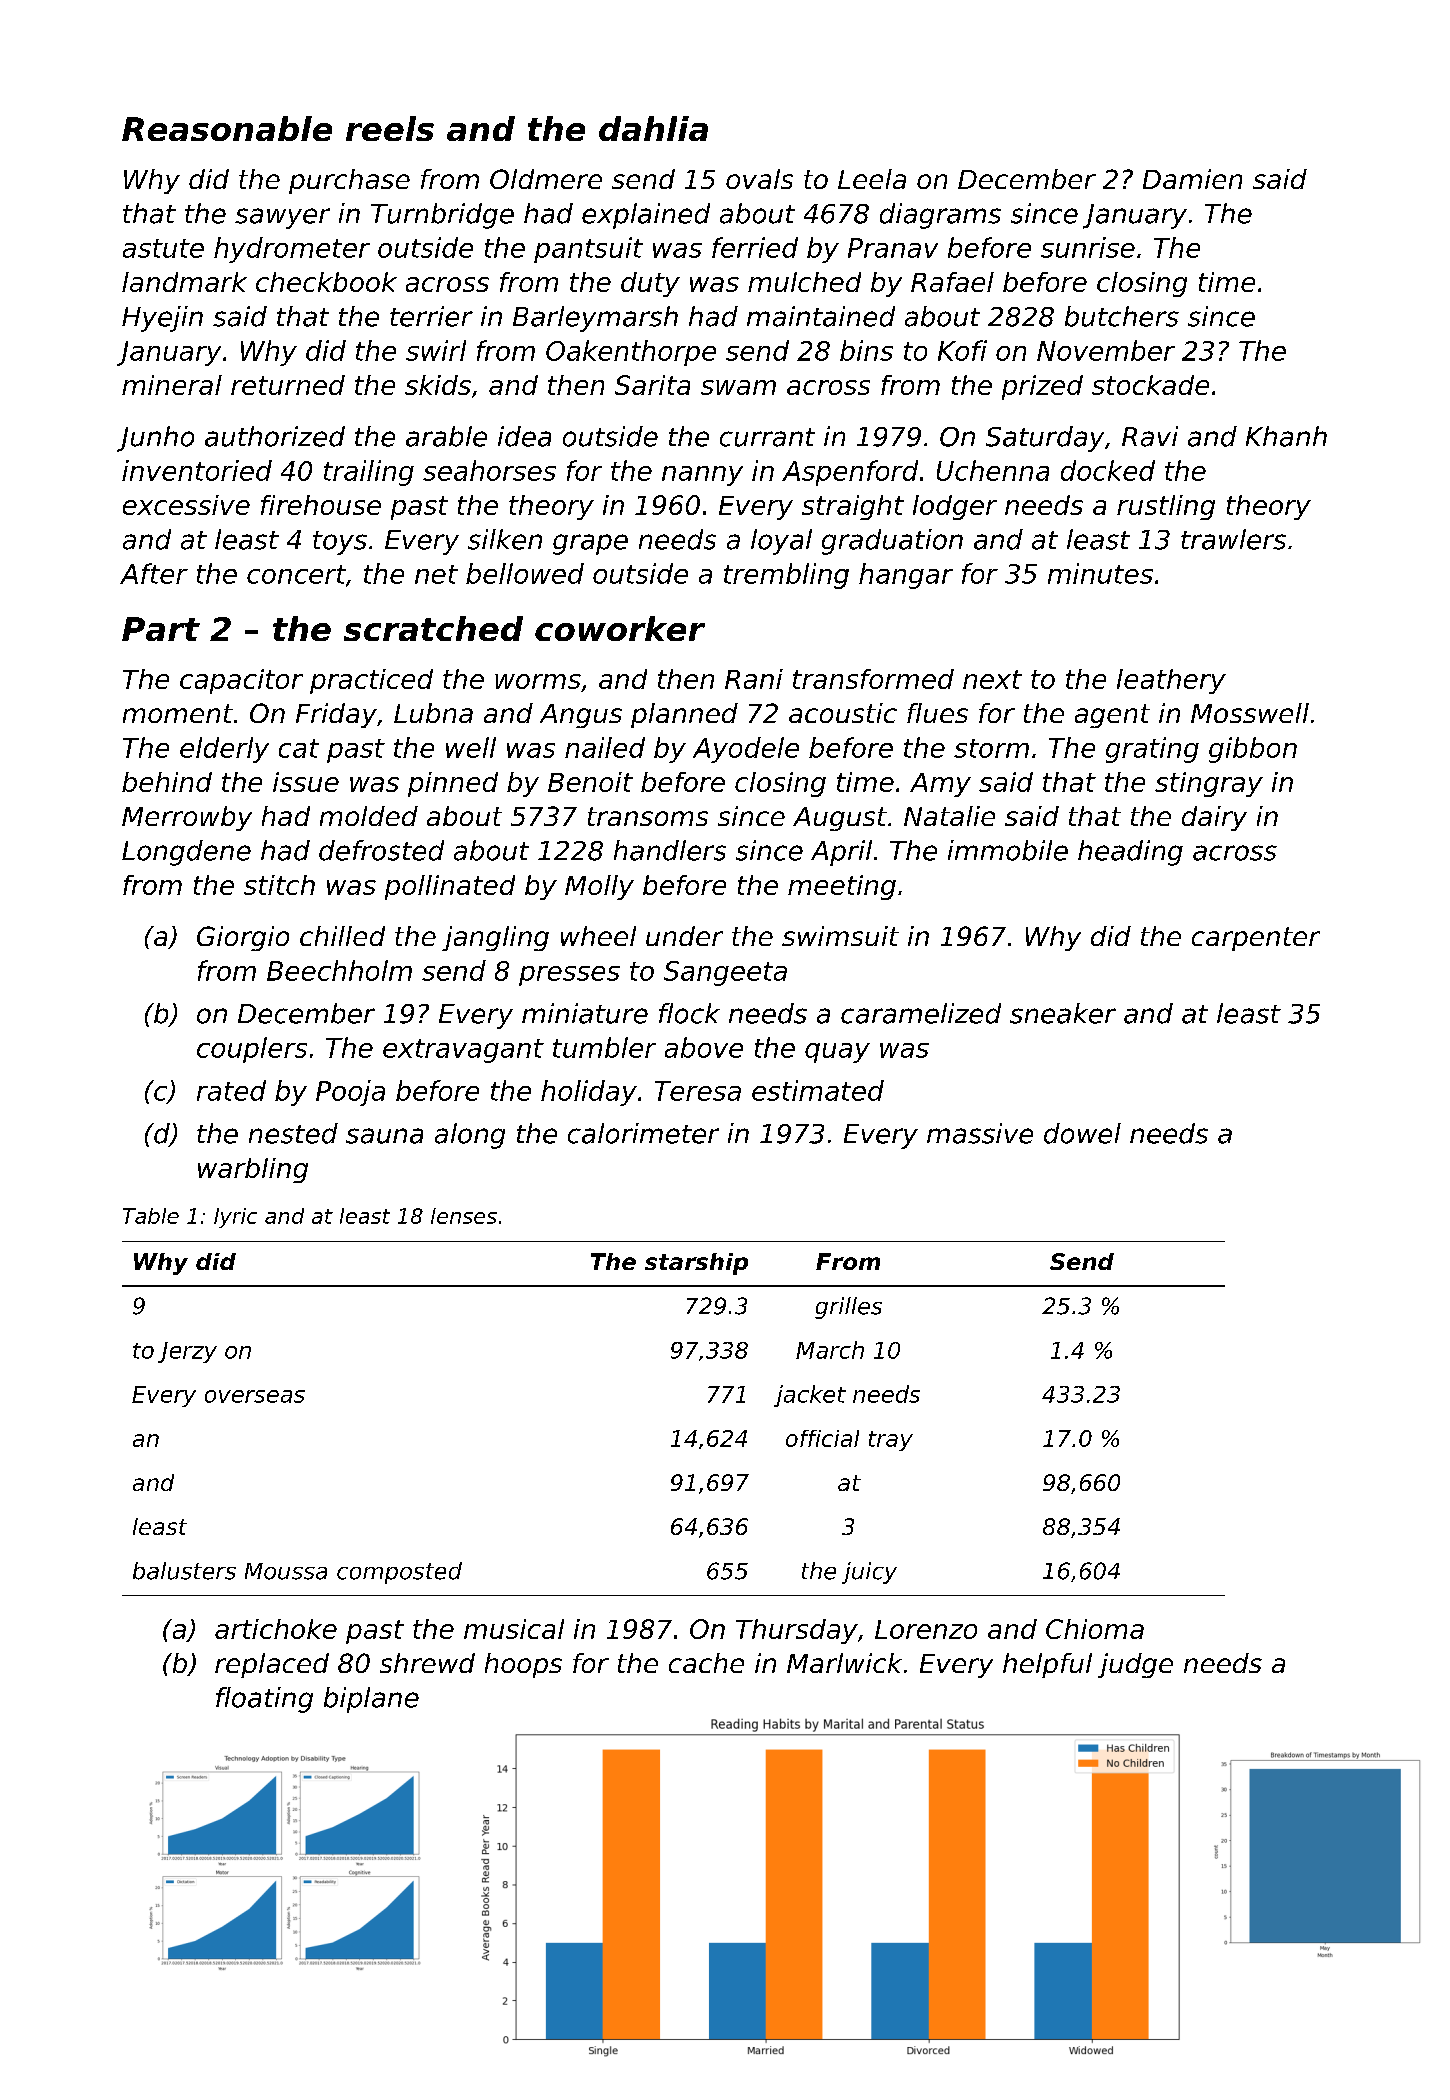 Image resolution: width=1450 pixels, height=2100 pixels. I want to click on swimsuit, so click(840, 936).
